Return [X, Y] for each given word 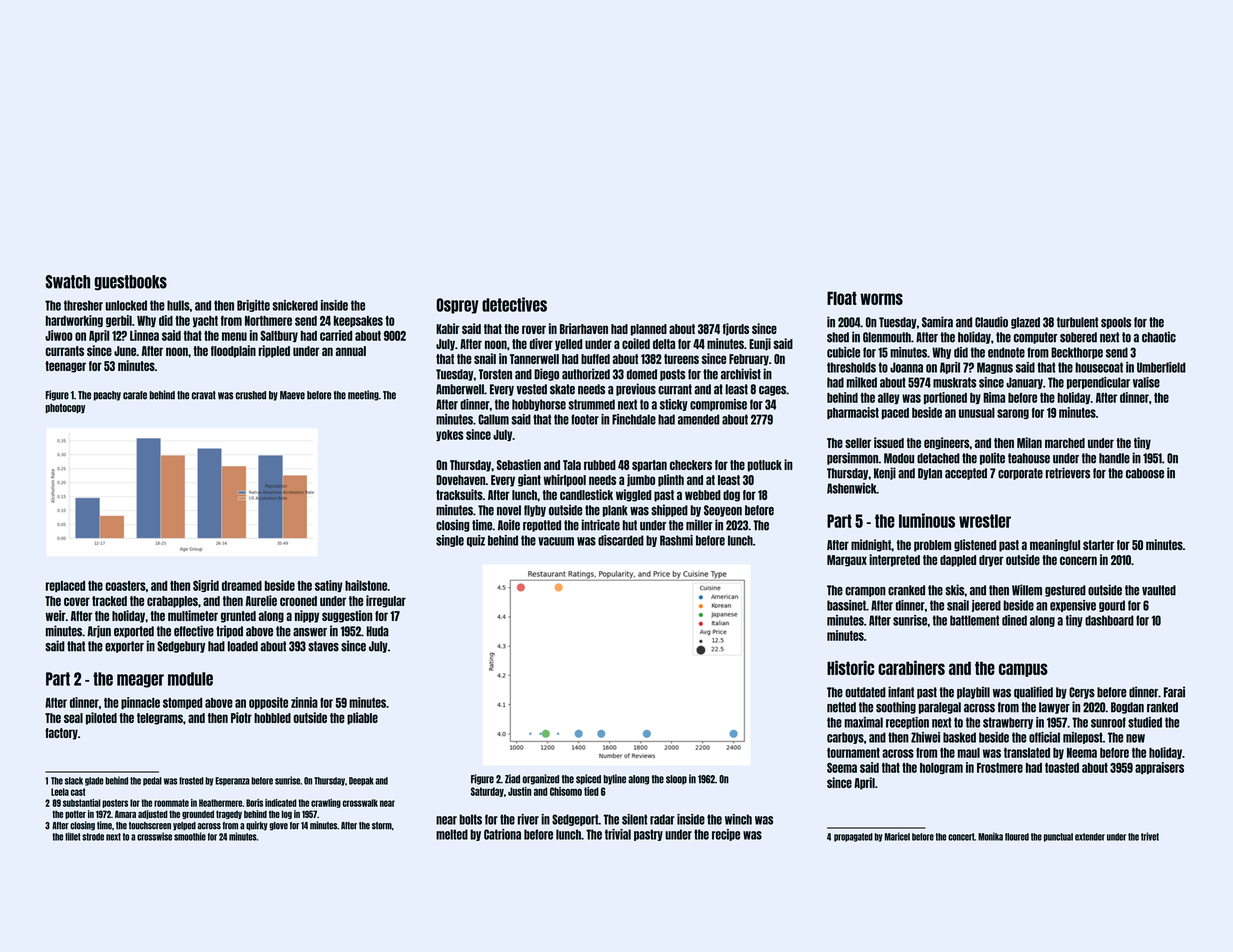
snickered [295, 305]
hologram [941, 768]
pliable [362, 718]
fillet [72, 836]
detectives [514, 304]
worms [881, 299]
